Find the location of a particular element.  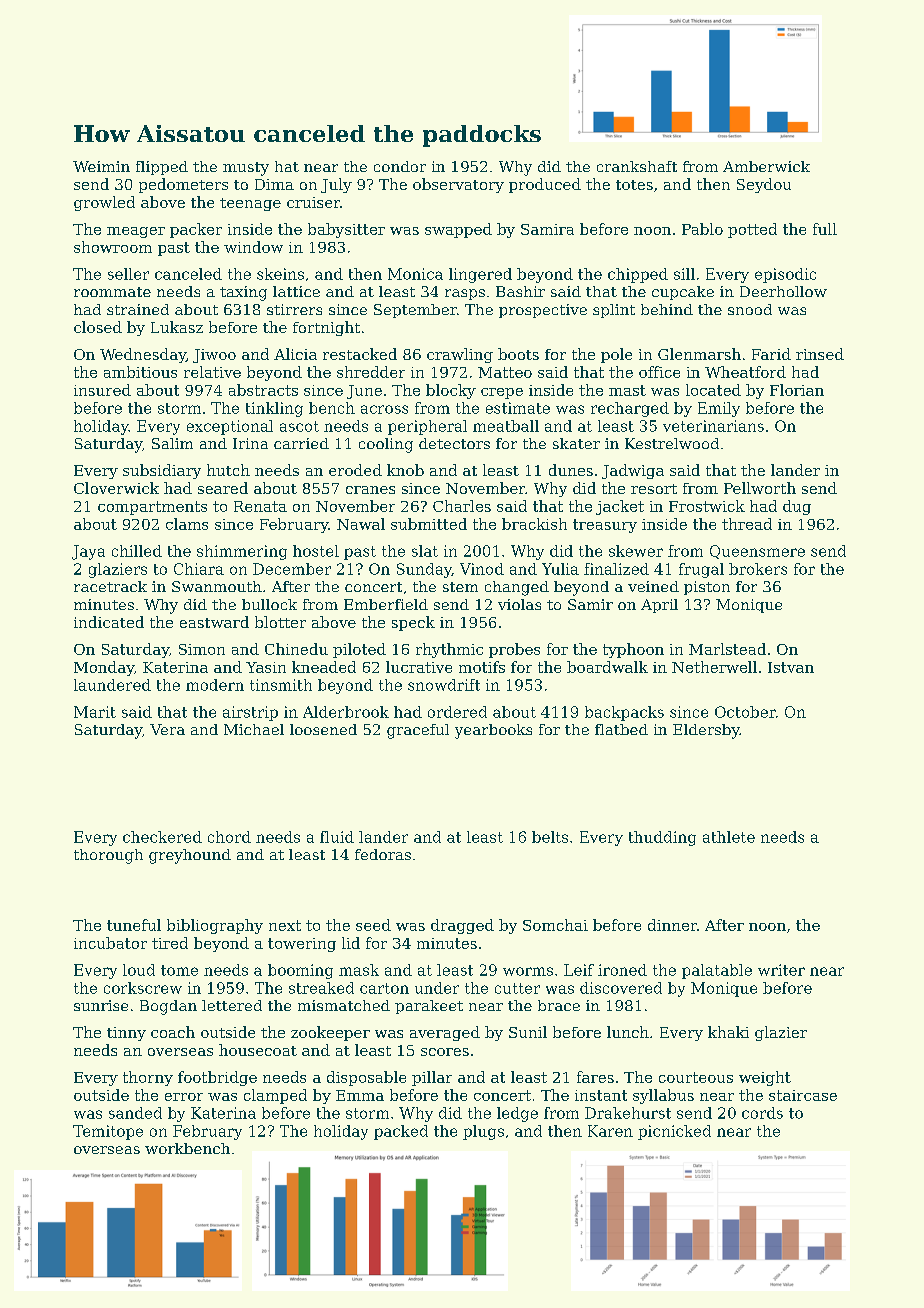

fedoras is located at coordinates (383, 854).
